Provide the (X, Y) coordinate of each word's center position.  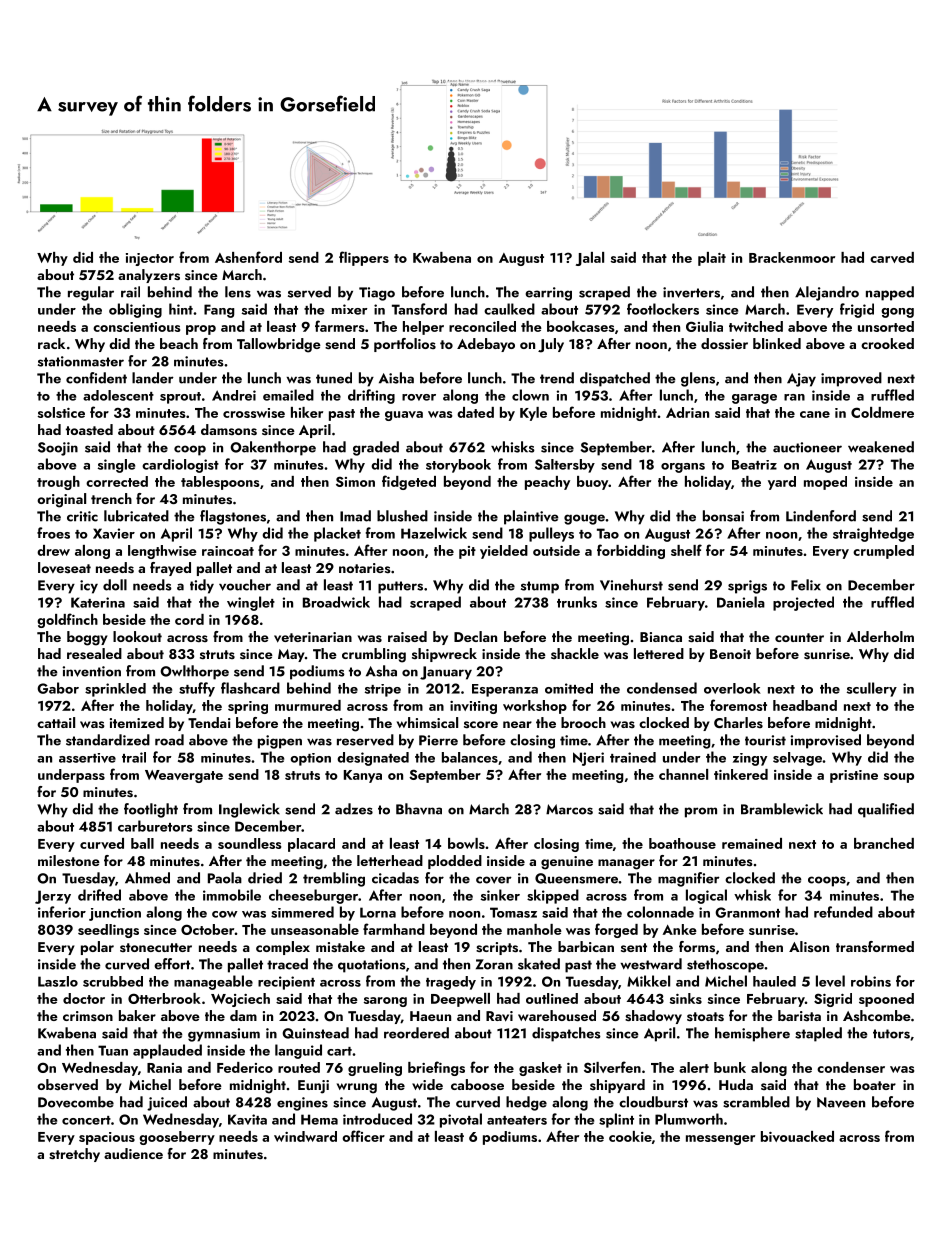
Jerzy (53, 897)
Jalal (590, 259)
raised (407, 636)
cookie (630, 1136)
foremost (738, 705)
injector (150, 259)
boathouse (682, 843)
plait (712, 259)
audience (133, 1153)
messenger (720, 1140)
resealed (94, 654)
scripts (497, 948)
